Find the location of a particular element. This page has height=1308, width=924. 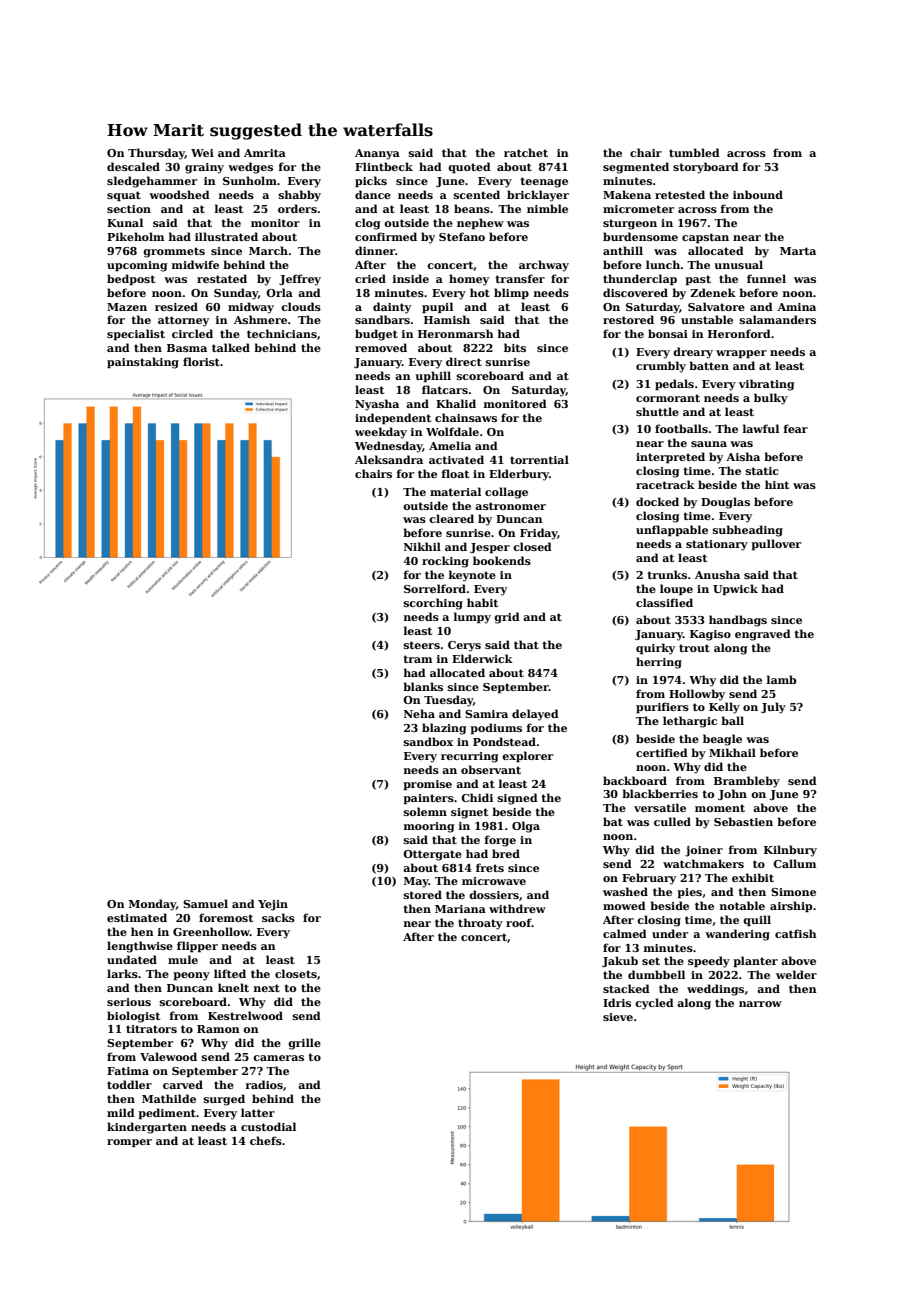

chefs is located at coordinates (266, 1140).
